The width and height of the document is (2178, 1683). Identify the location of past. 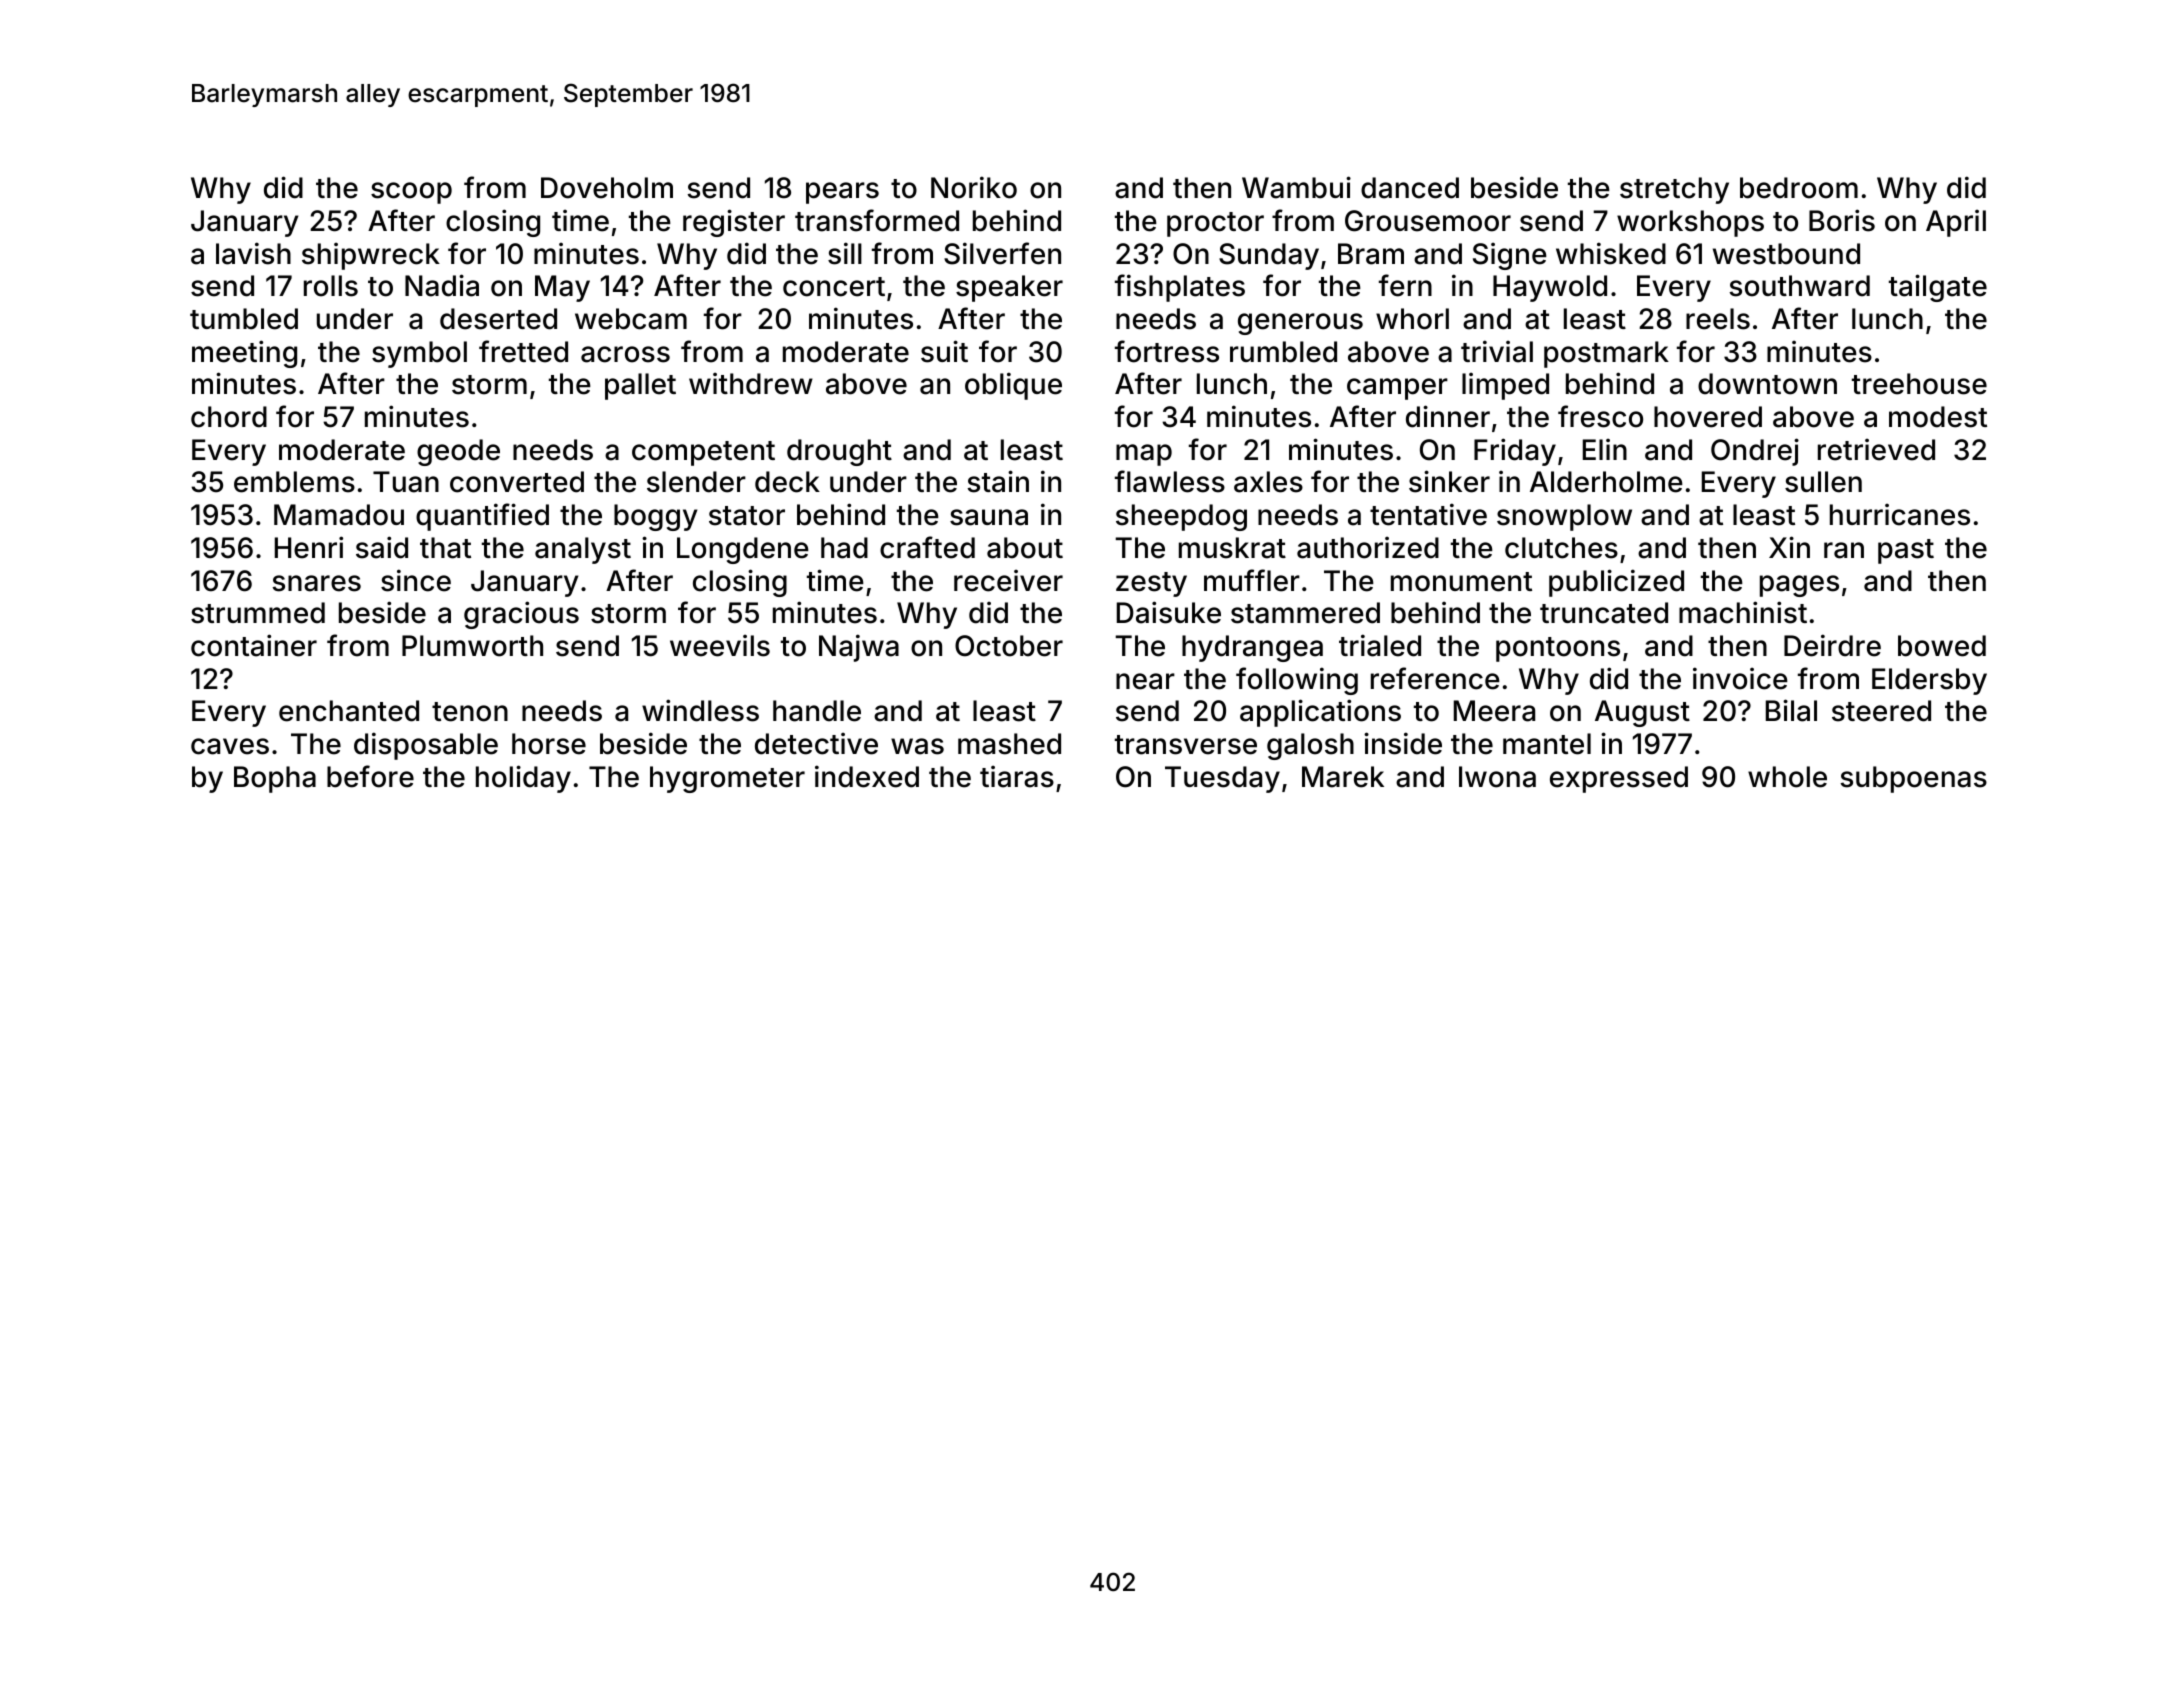
(1906, 551).
